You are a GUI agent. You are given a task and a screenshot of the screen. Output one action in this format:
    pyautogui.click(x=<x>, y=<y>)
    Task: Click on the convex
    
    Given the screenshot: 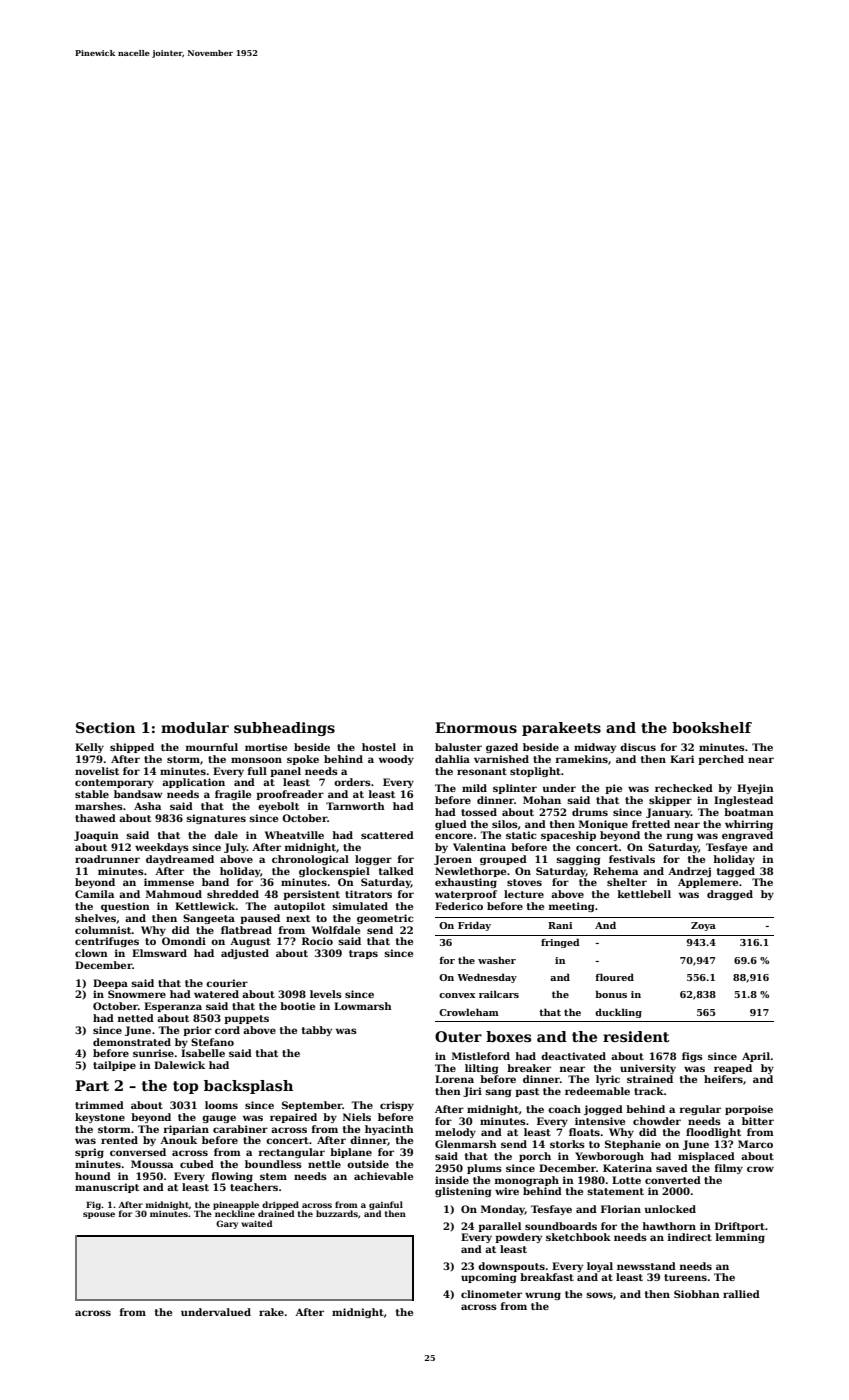 What is the action you would take?
    pyautogui.click(x=457, y=995)
